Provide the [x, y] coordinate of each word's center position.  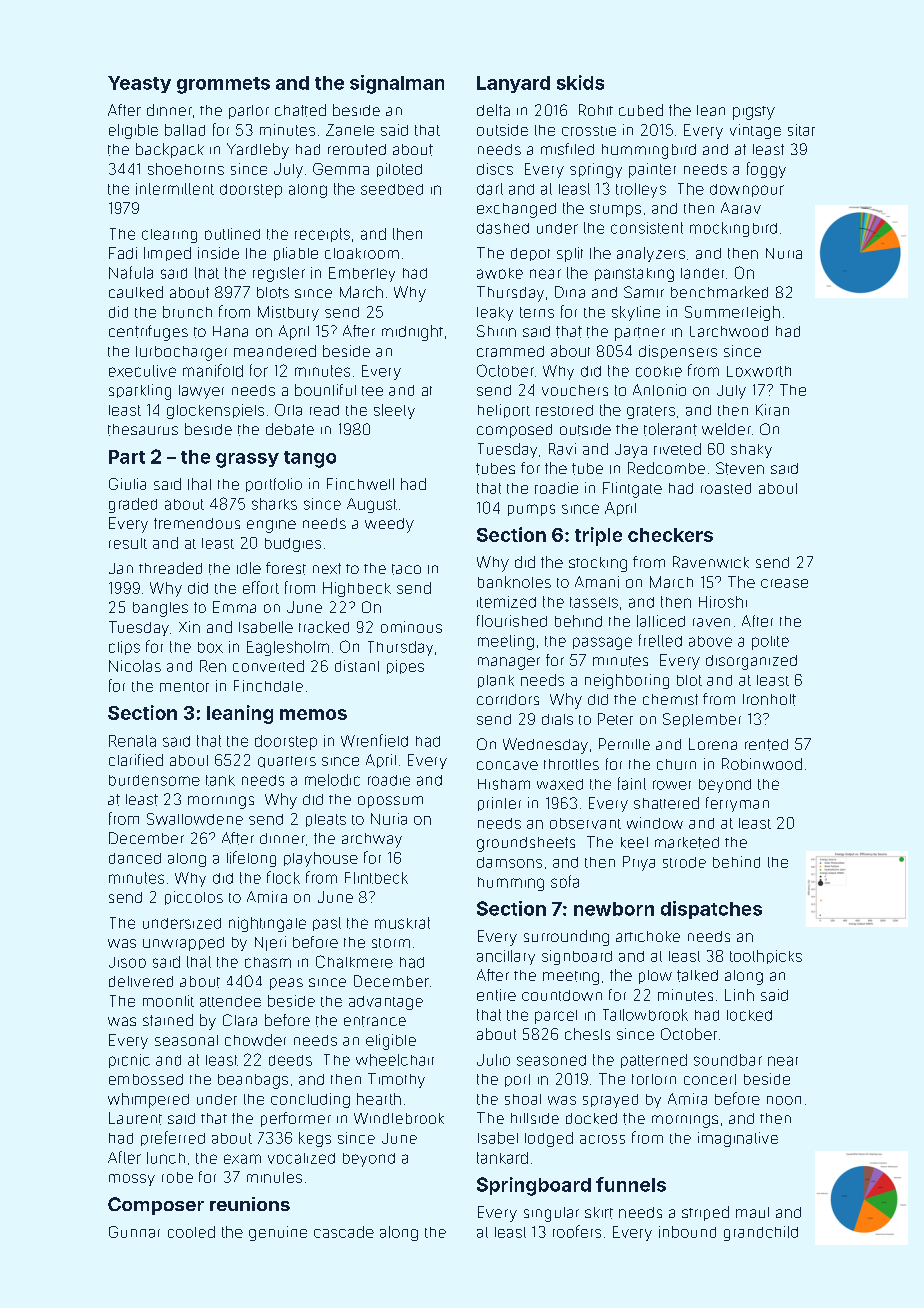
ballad [185, 130]
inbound [687, 1232]
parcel [556, 1017]
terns [537, 312]
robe [177, 1177]
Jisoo [127, 962]
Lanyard [513, 84]
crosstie [589, 131]
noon [784, 1100]
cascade [344, 1232]
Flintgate [632, 490]
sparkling [140, 392]
